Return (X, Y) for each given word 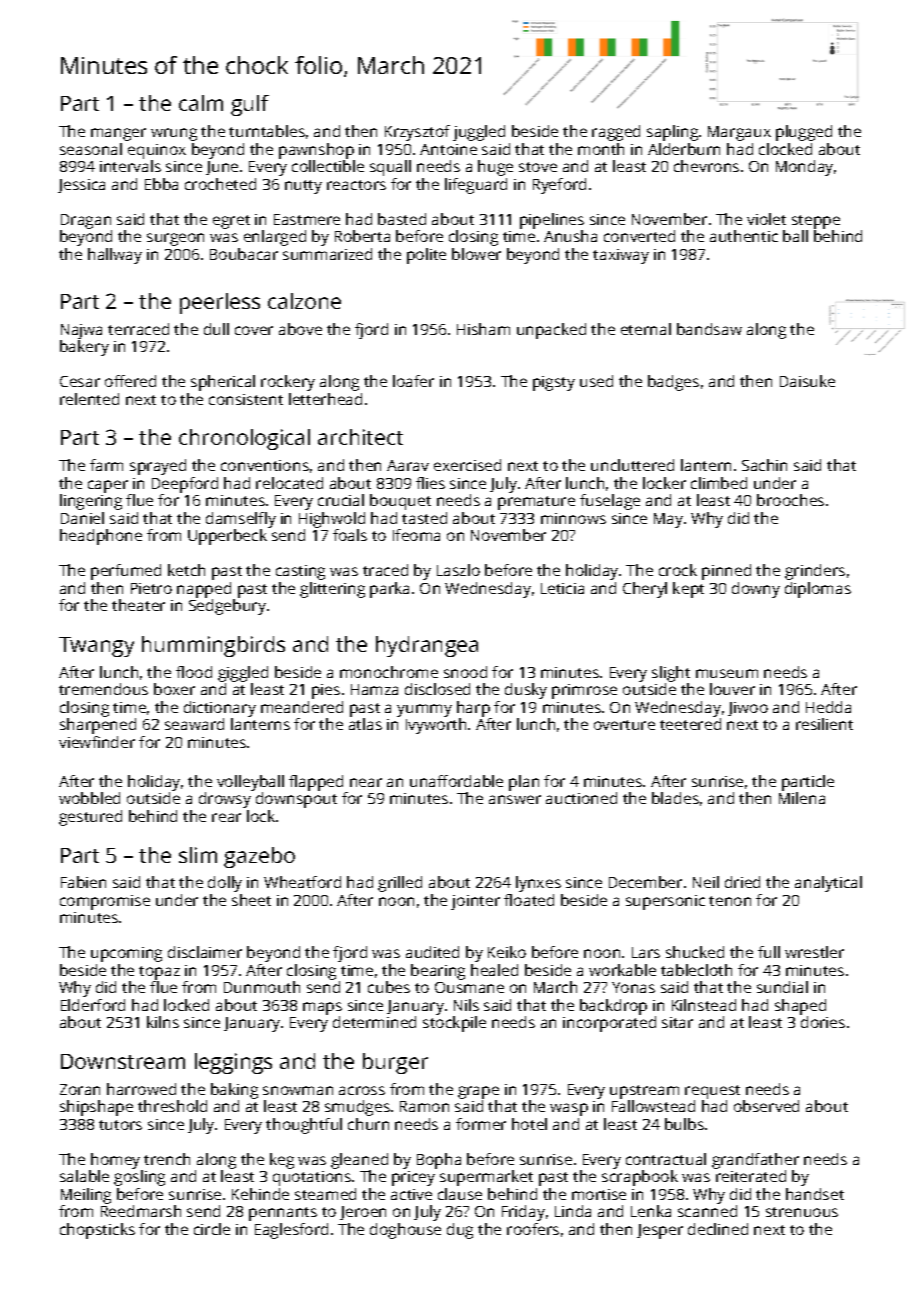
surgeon (175, 239)
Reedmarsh (141, 1211)
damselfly (241, 520)
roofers (533, 1229)
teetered (690, 724)
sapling (672, 133)
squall (390, 168)
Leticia (562, 588)
